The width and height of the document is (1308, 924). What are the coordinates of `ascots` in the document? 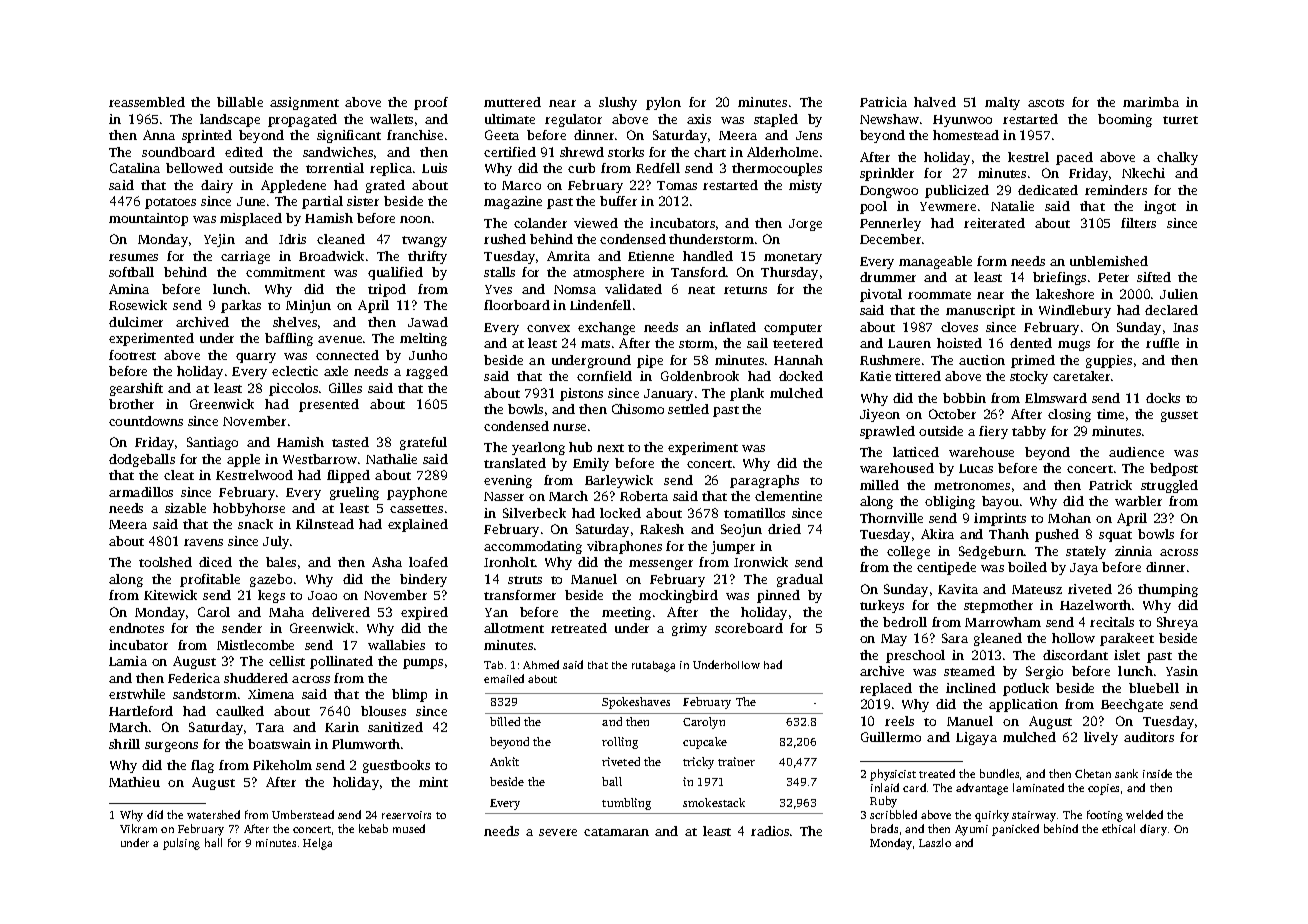 It's located at (1046, 103).
